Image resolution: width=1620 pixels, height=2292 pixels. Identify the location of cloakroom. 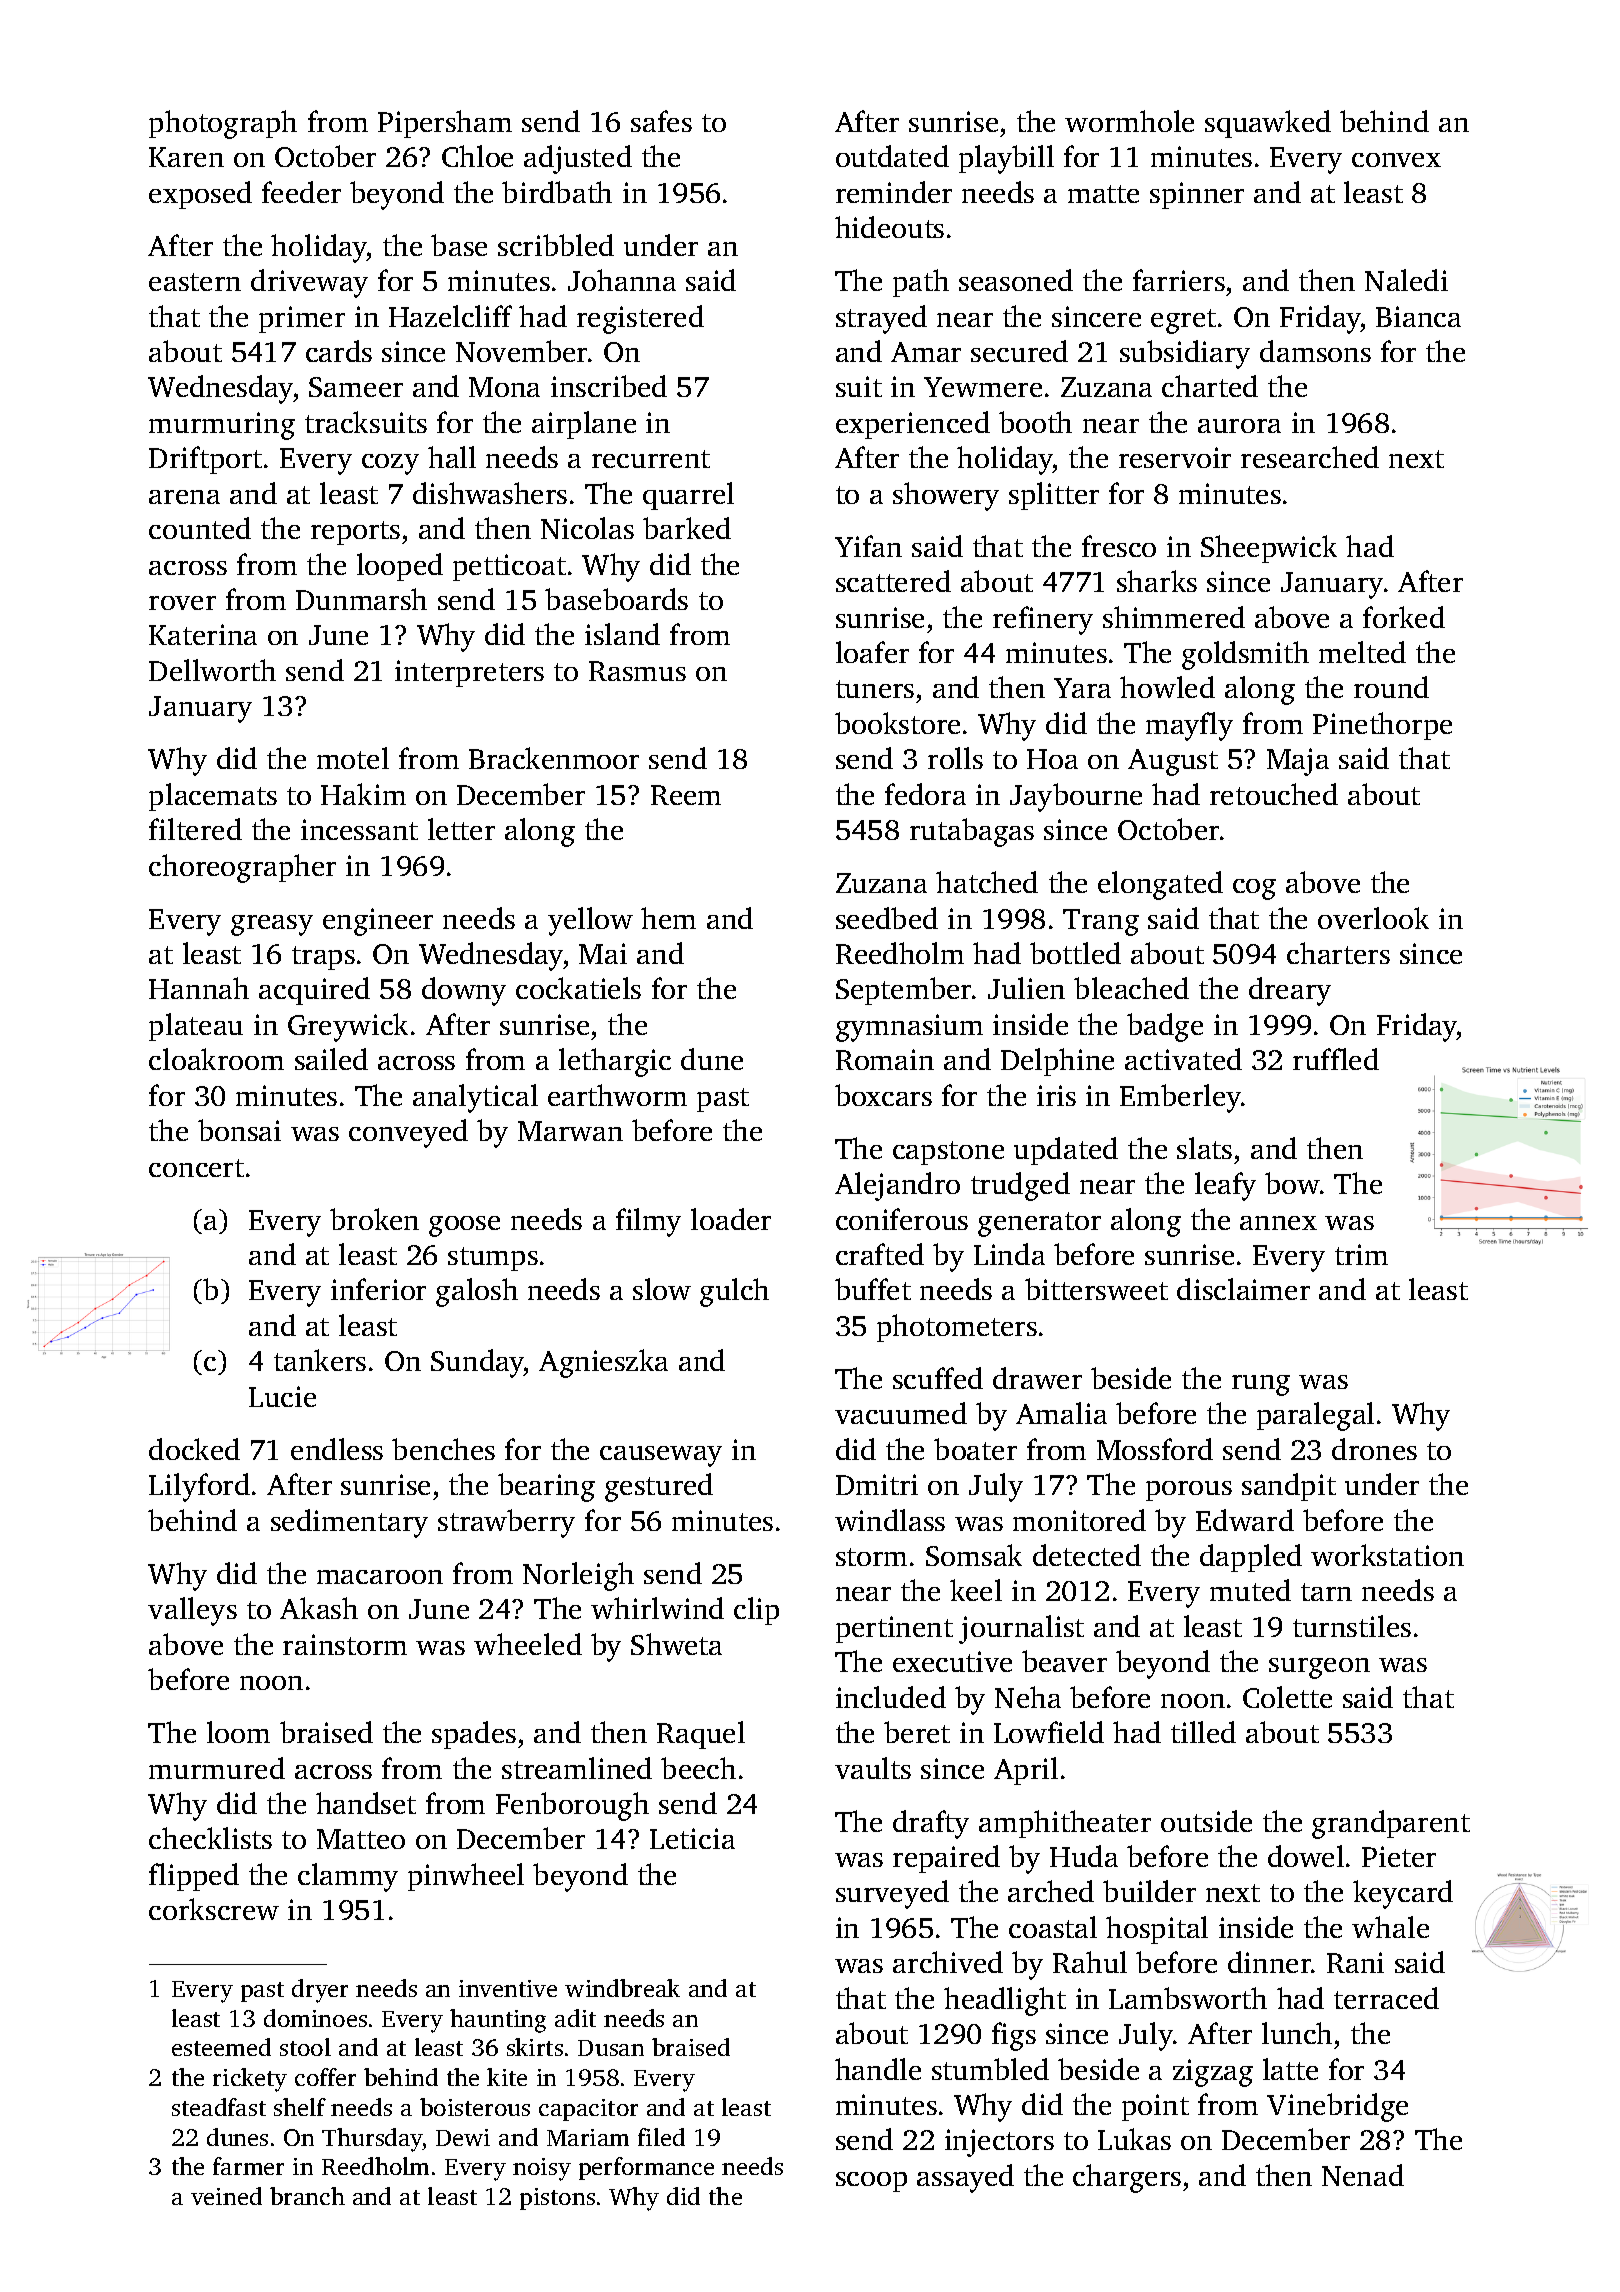
(216, 1059).
